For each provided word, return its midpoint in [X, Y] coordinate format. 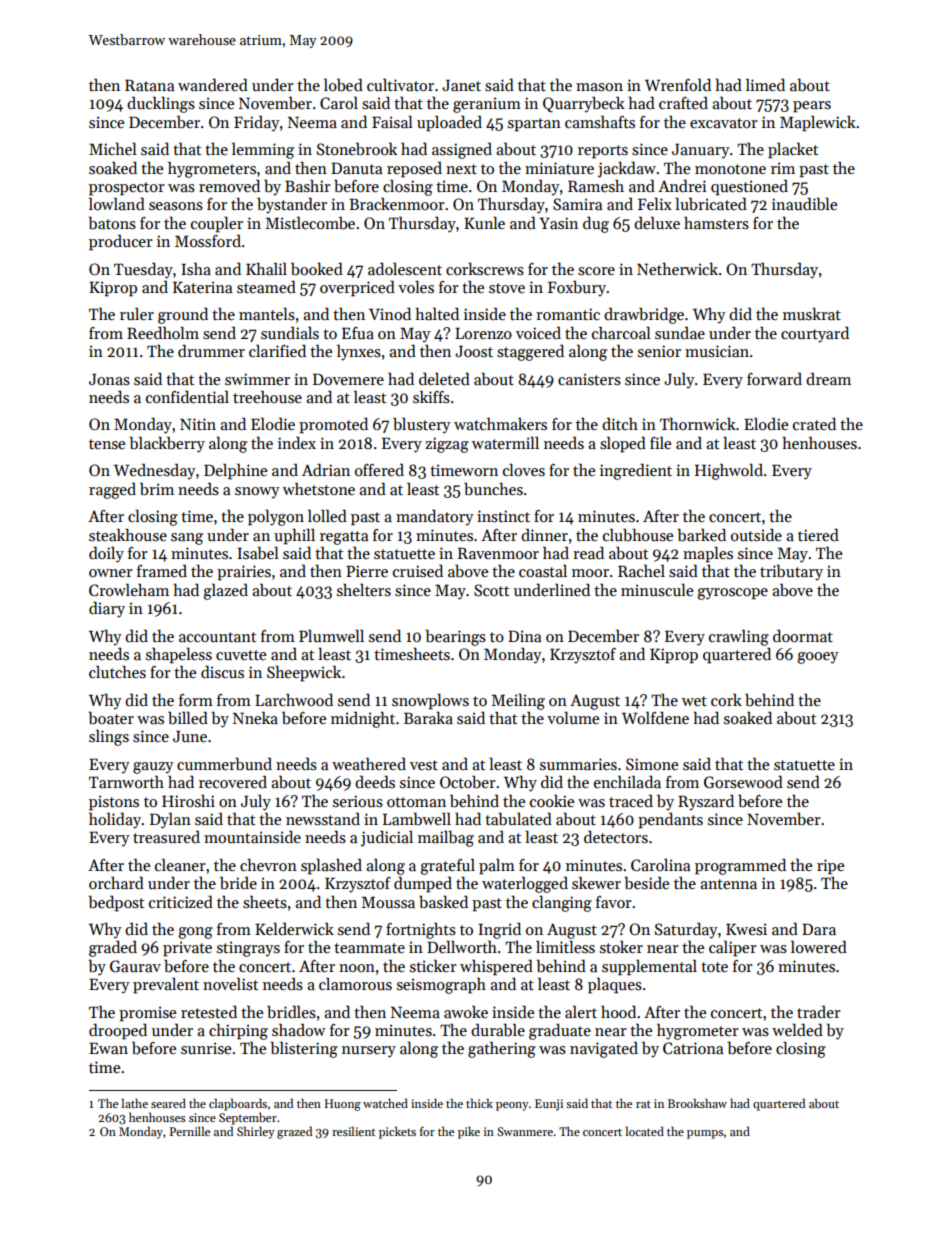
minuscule [657, 590]
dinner [544, 534]
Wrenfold [678, 84]
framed [162, 570]
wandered [213, 84]
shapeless [179, 655]
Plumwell [331, 635]
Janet [461, 85]
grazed [294, 1132]
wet [694, 701]
